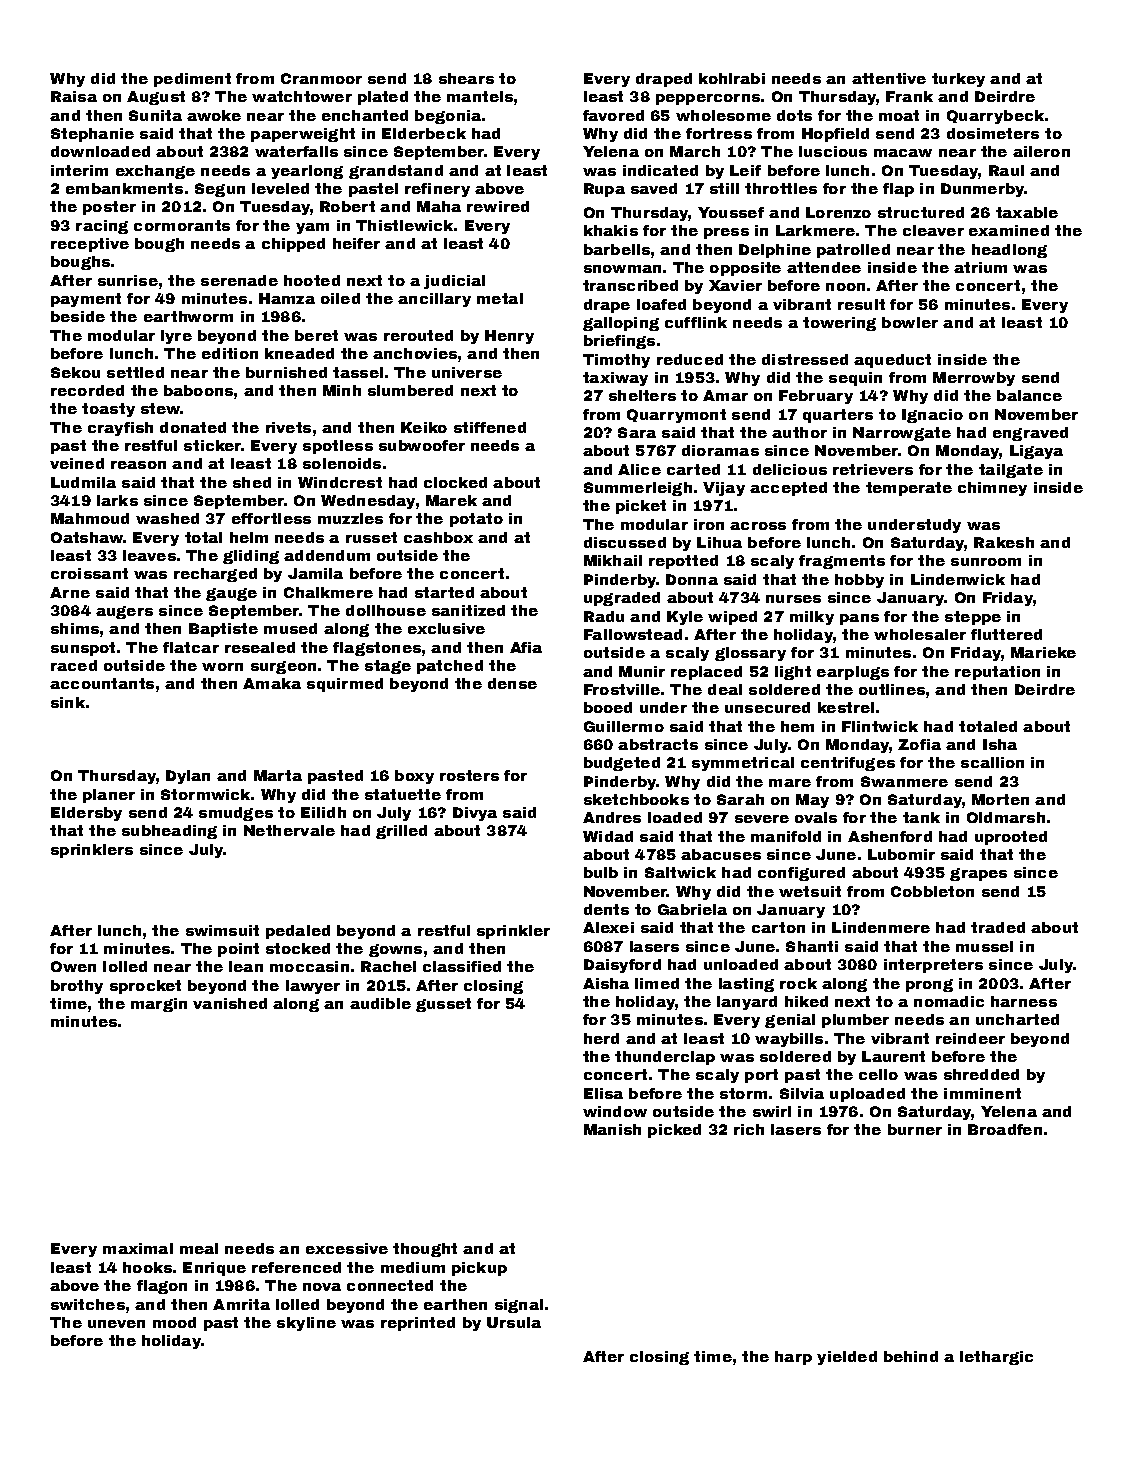  What do you see at coordinates (77, 987) in the page?
I see `brothy` at bounding box center [77, 987].
